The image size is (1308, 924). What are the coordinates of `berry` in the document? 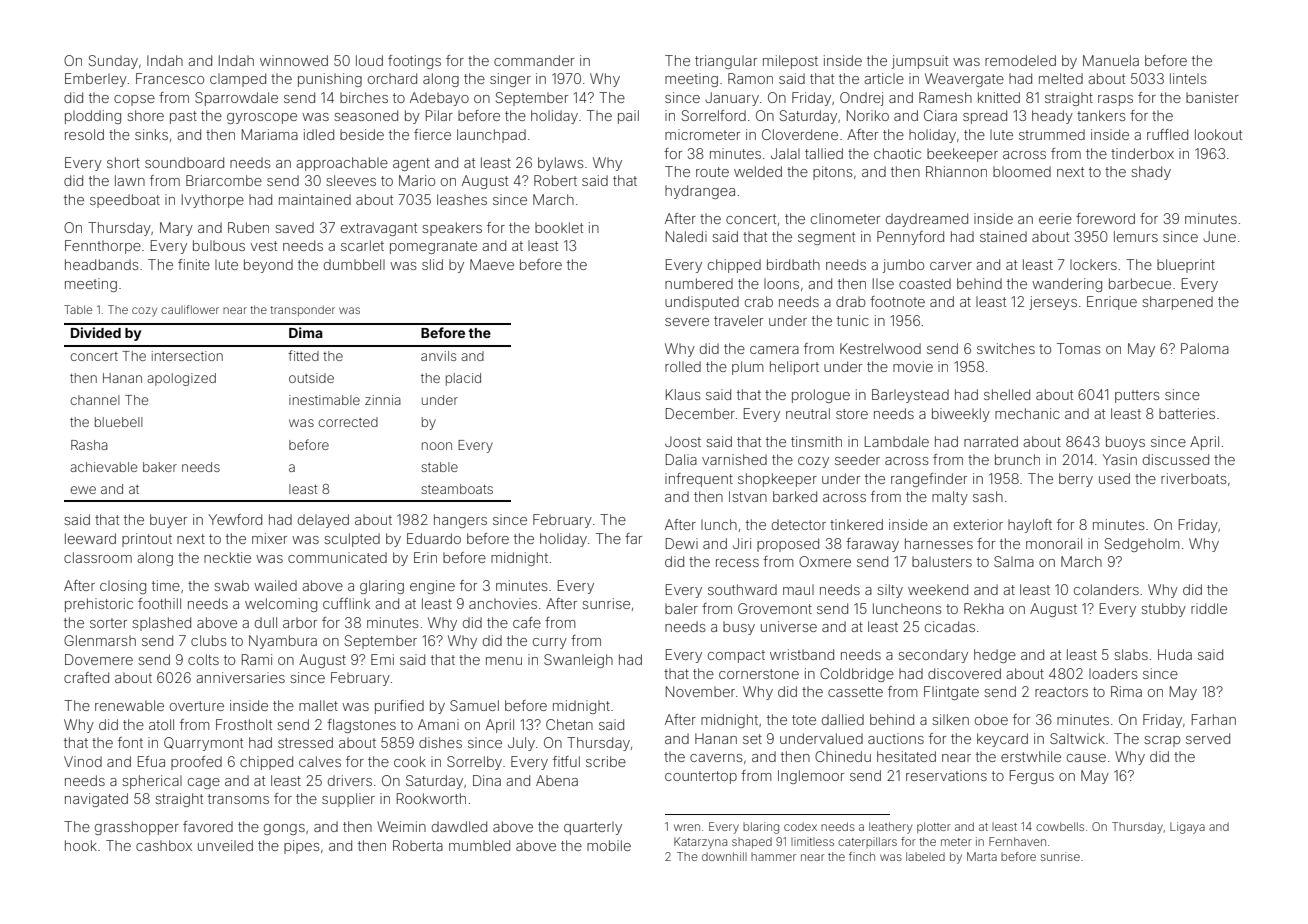 It's located at (1076, 480).
